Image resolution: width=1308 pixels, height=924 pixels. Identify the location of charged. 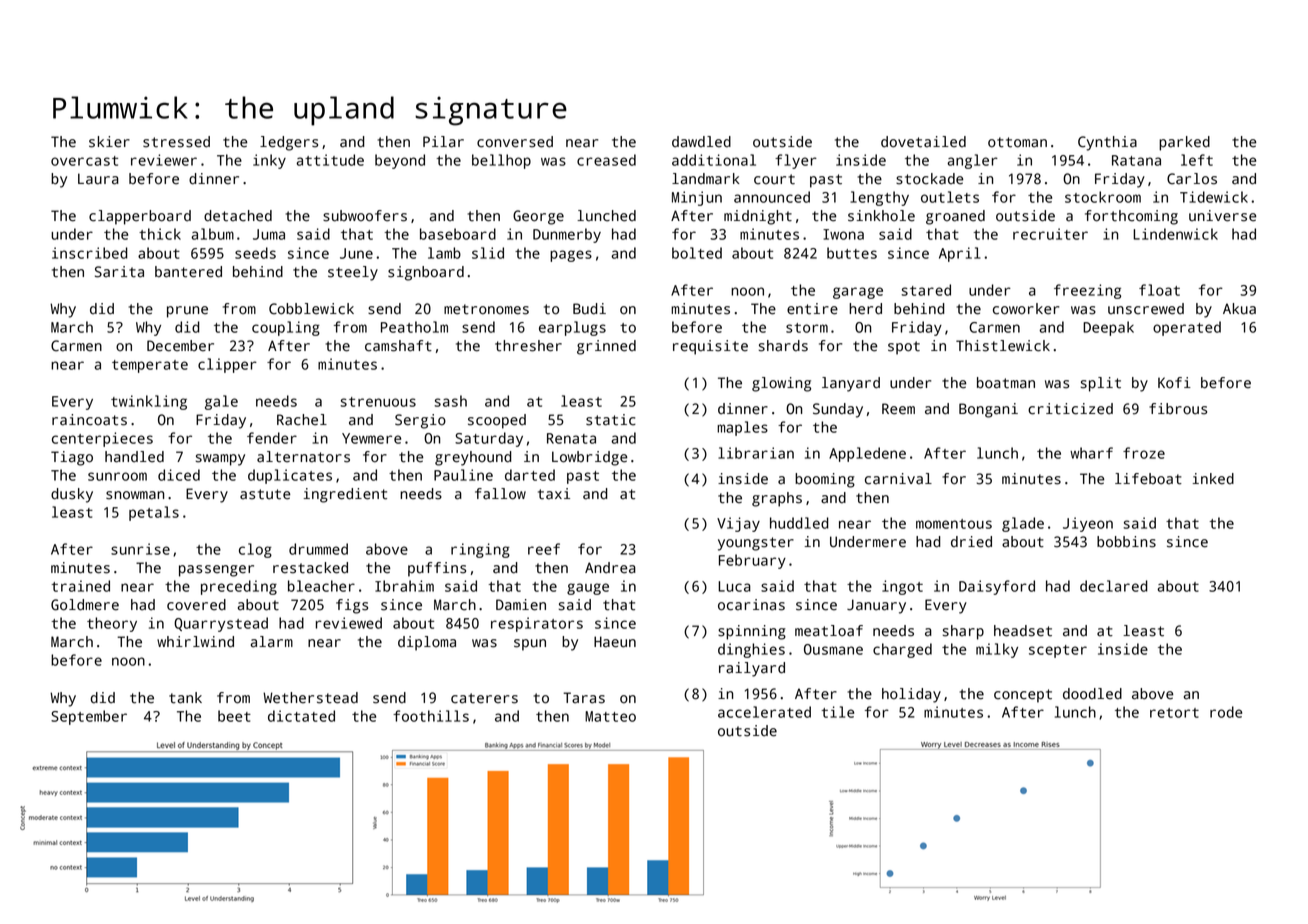
(902, 650).
